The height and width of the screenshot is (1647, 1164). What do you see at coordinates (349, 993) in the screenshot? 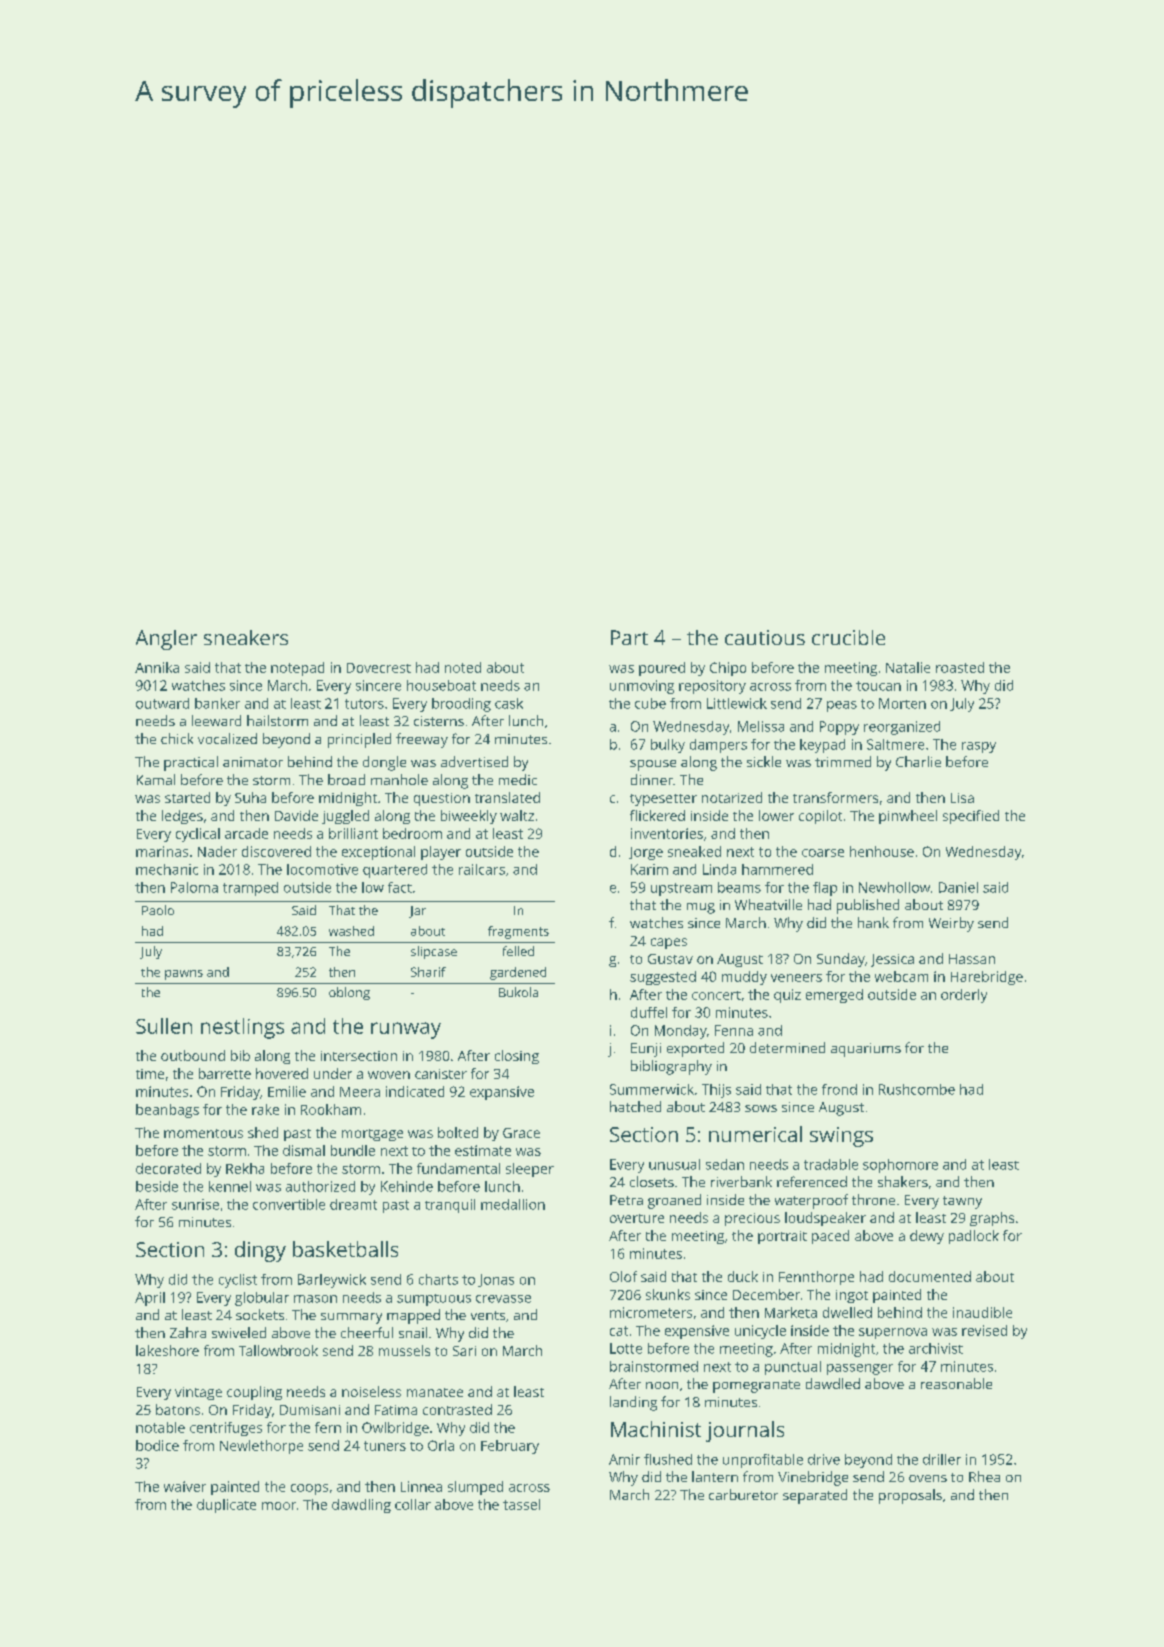
I see `oblong` at bounding box center [349, 993].
